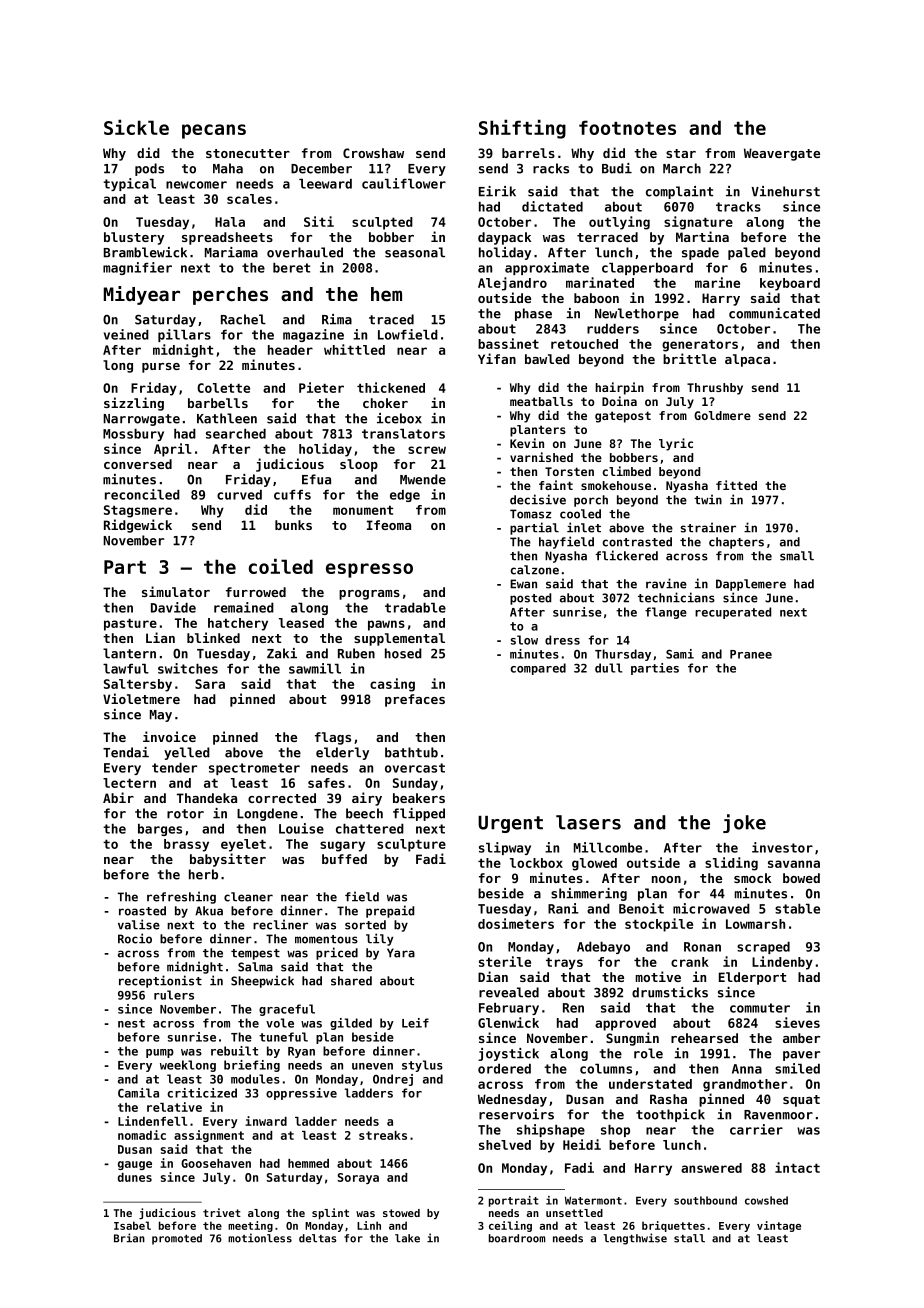 Image resolution: width=924 pixels, height=1308 pixels. What do you see at coordinates (690, 962) in the page?
I see `crank` at bounding box center [690, 962].
